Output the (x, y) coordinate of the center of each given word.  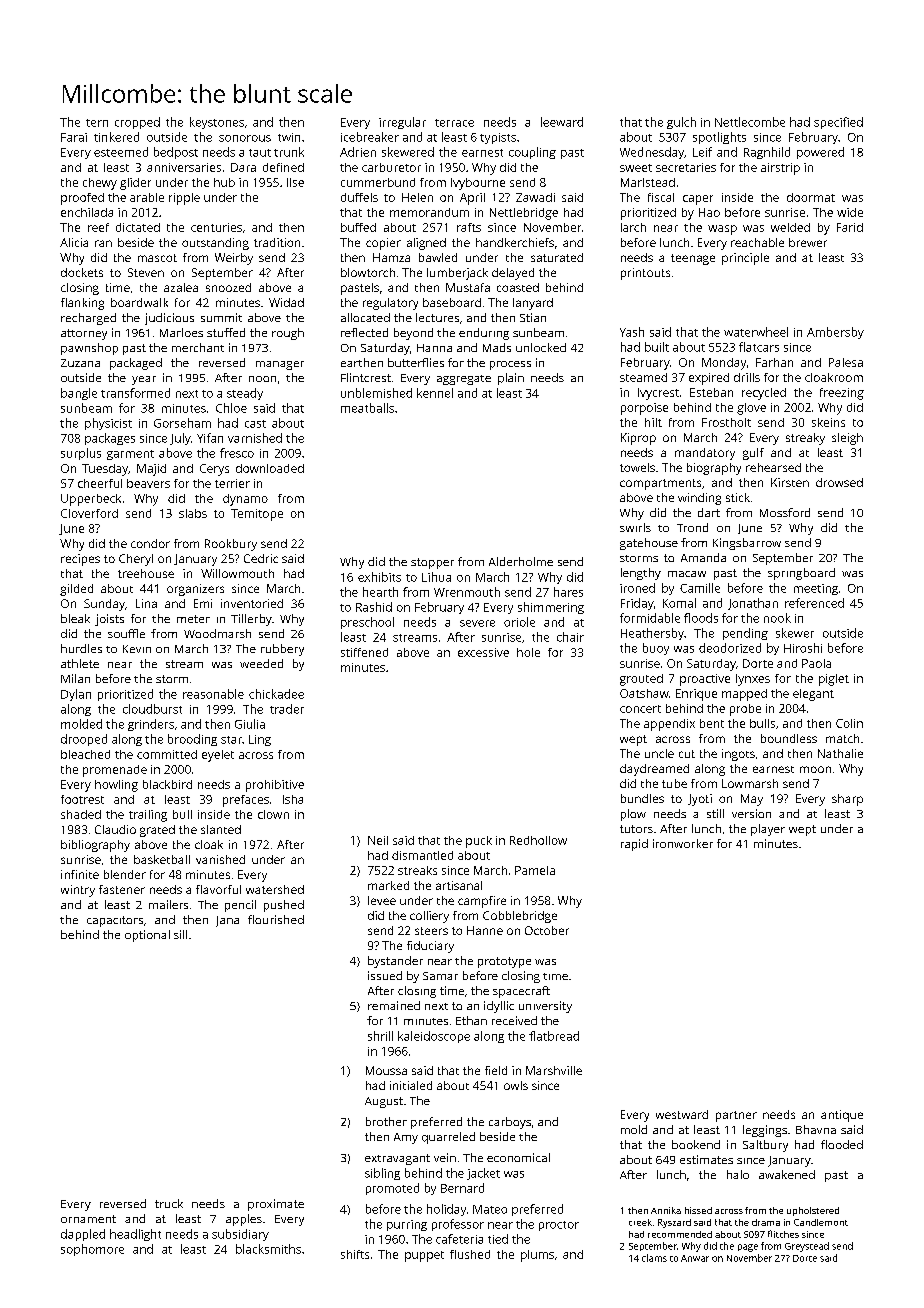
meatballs (367, 408)
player (768, 830)
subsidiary (240, 1235)
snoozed (228, 287)
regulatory (390, 304)
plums (537, 1256)
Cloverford (89, 513)
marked (388, 885)
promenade (115, 771)
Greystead (807, 1247)
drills (747, 377)
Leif (702, 152)
